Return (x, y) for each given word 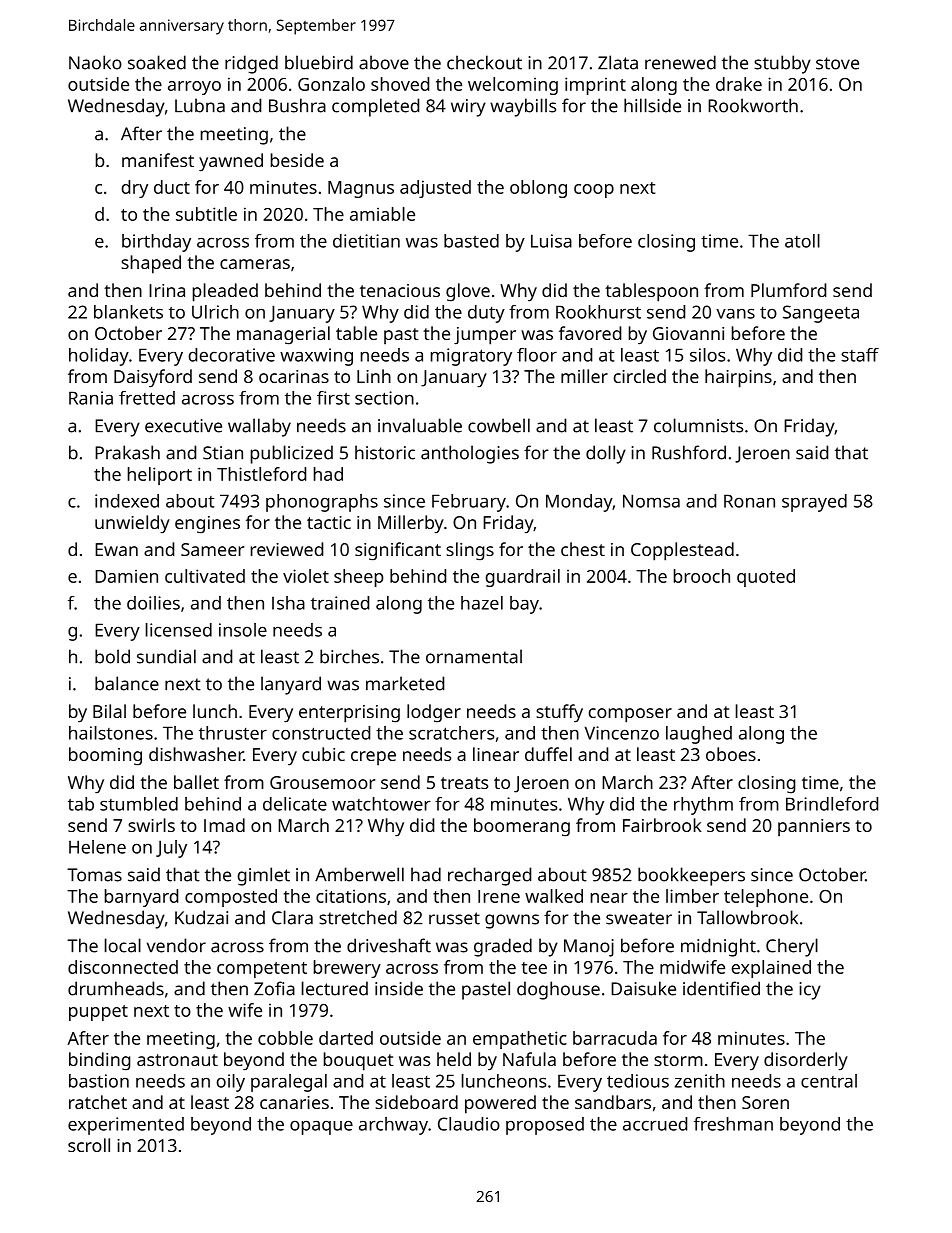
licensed (179, 630)
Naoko (95, 62)
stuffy (559, 713)
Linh (374, 376)
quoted (766, 578)
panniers (814, 828)
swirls (151, 825)
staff (860, 355)
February (469, 503)
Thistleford (261, 474)
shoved (400, 84)
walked (554, 896)
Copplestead (682, 551)
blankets (128, 312)
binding (99, 1061)
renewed (680, 62)
